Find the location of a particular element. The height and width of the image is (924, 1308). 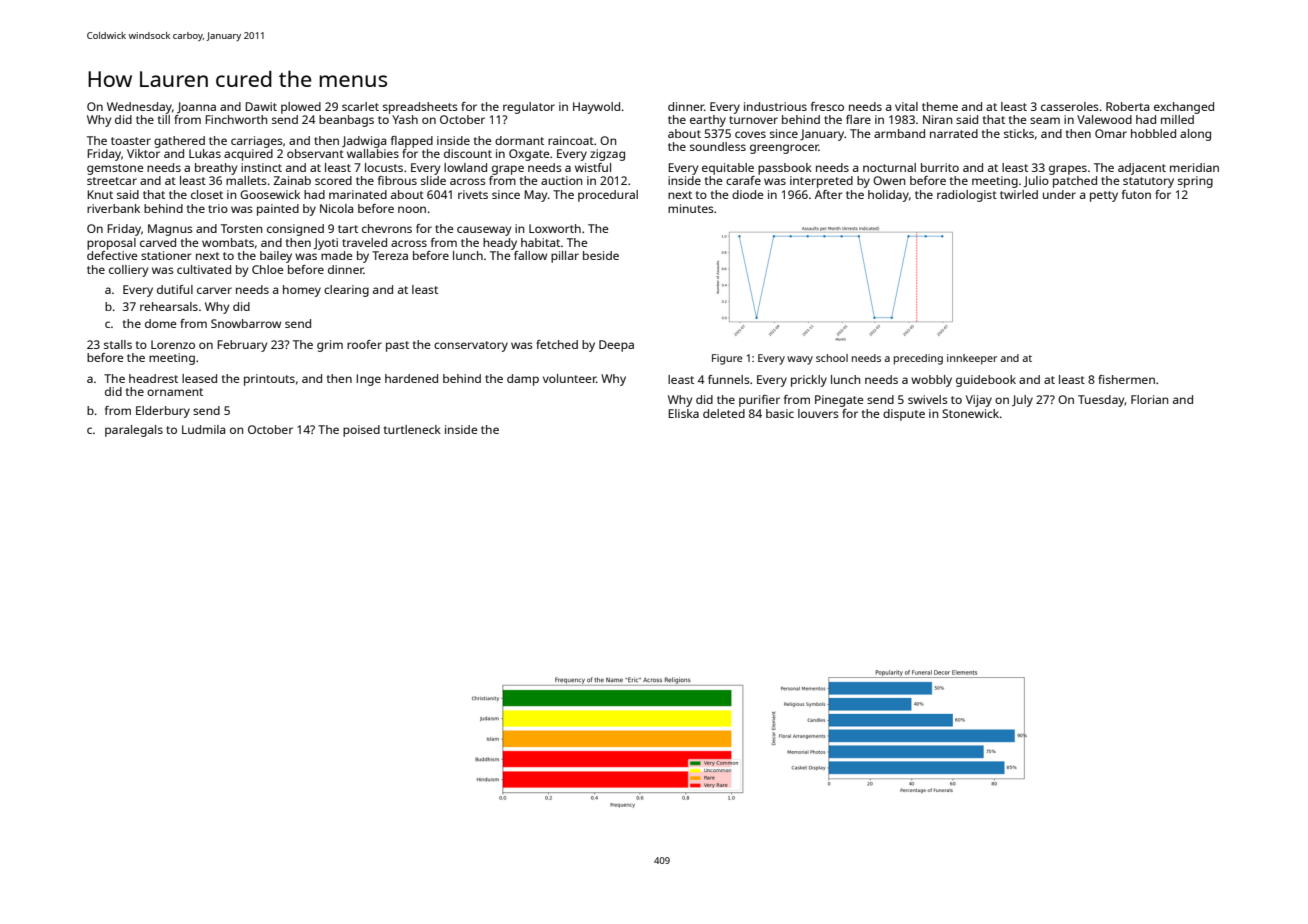

turtleneck is located at coordinates (412, 429).
